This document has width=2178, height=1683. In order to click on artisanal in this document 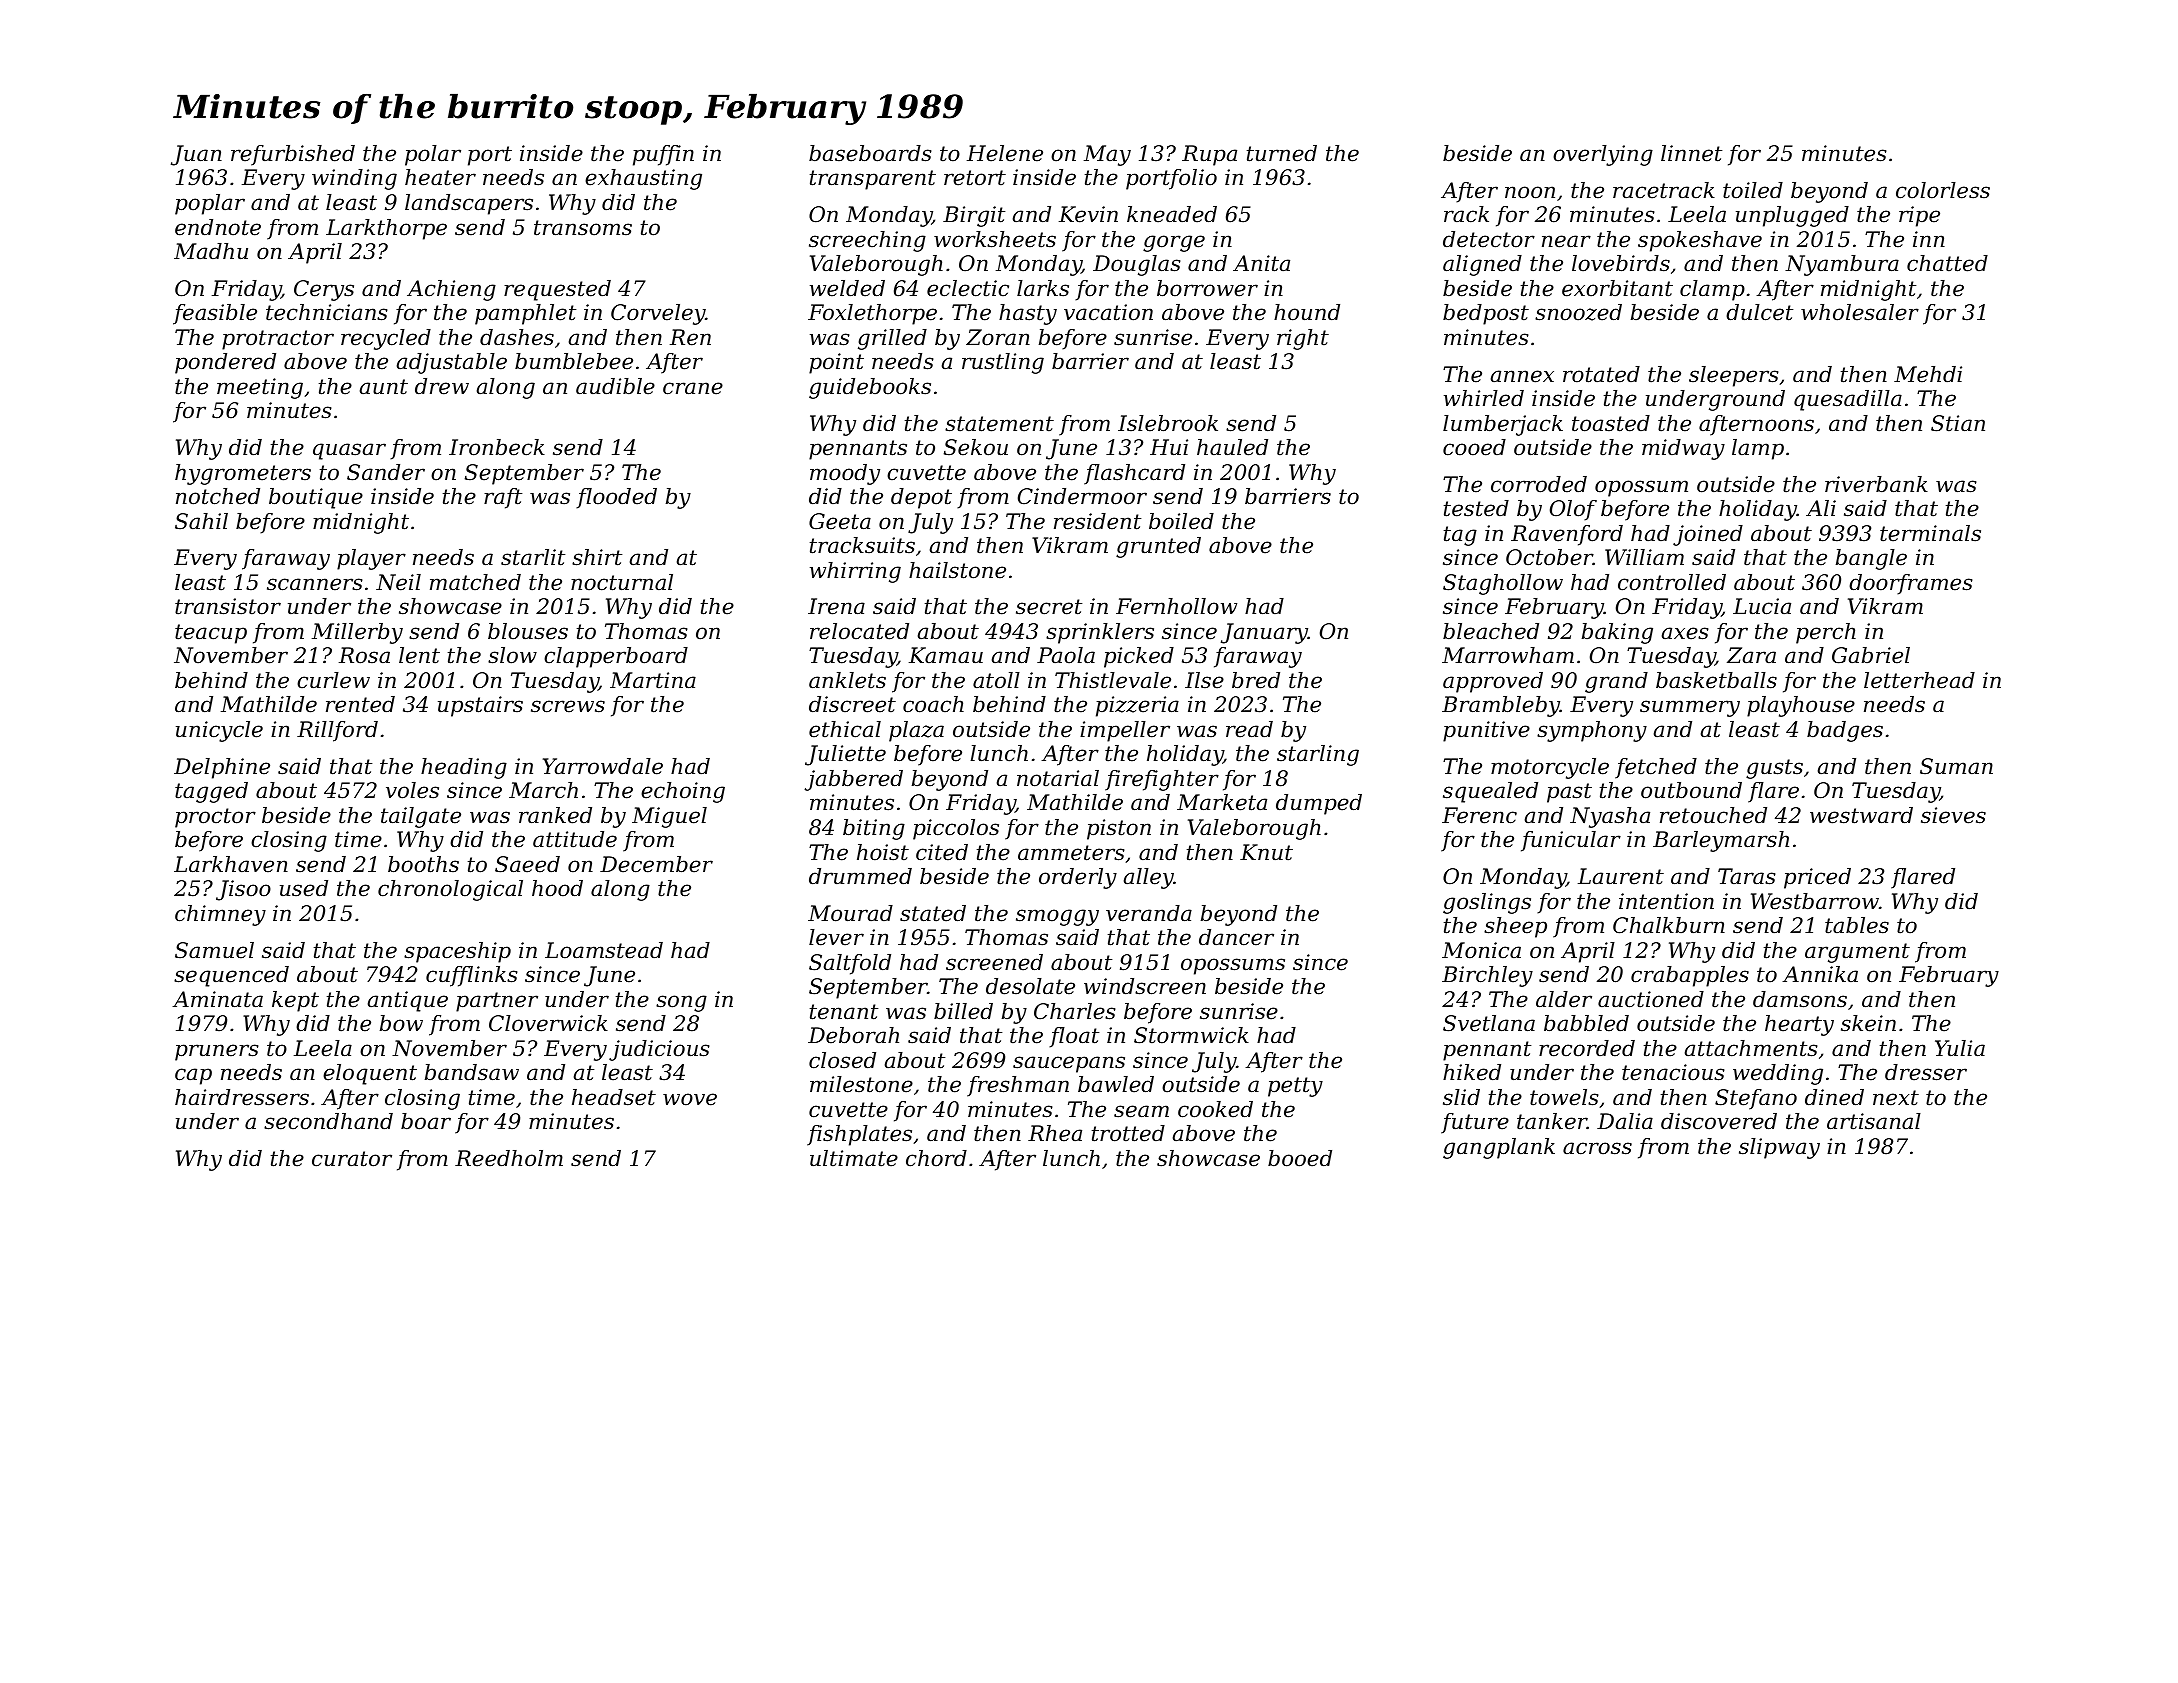, I will do `click(1874, 1121)`.
